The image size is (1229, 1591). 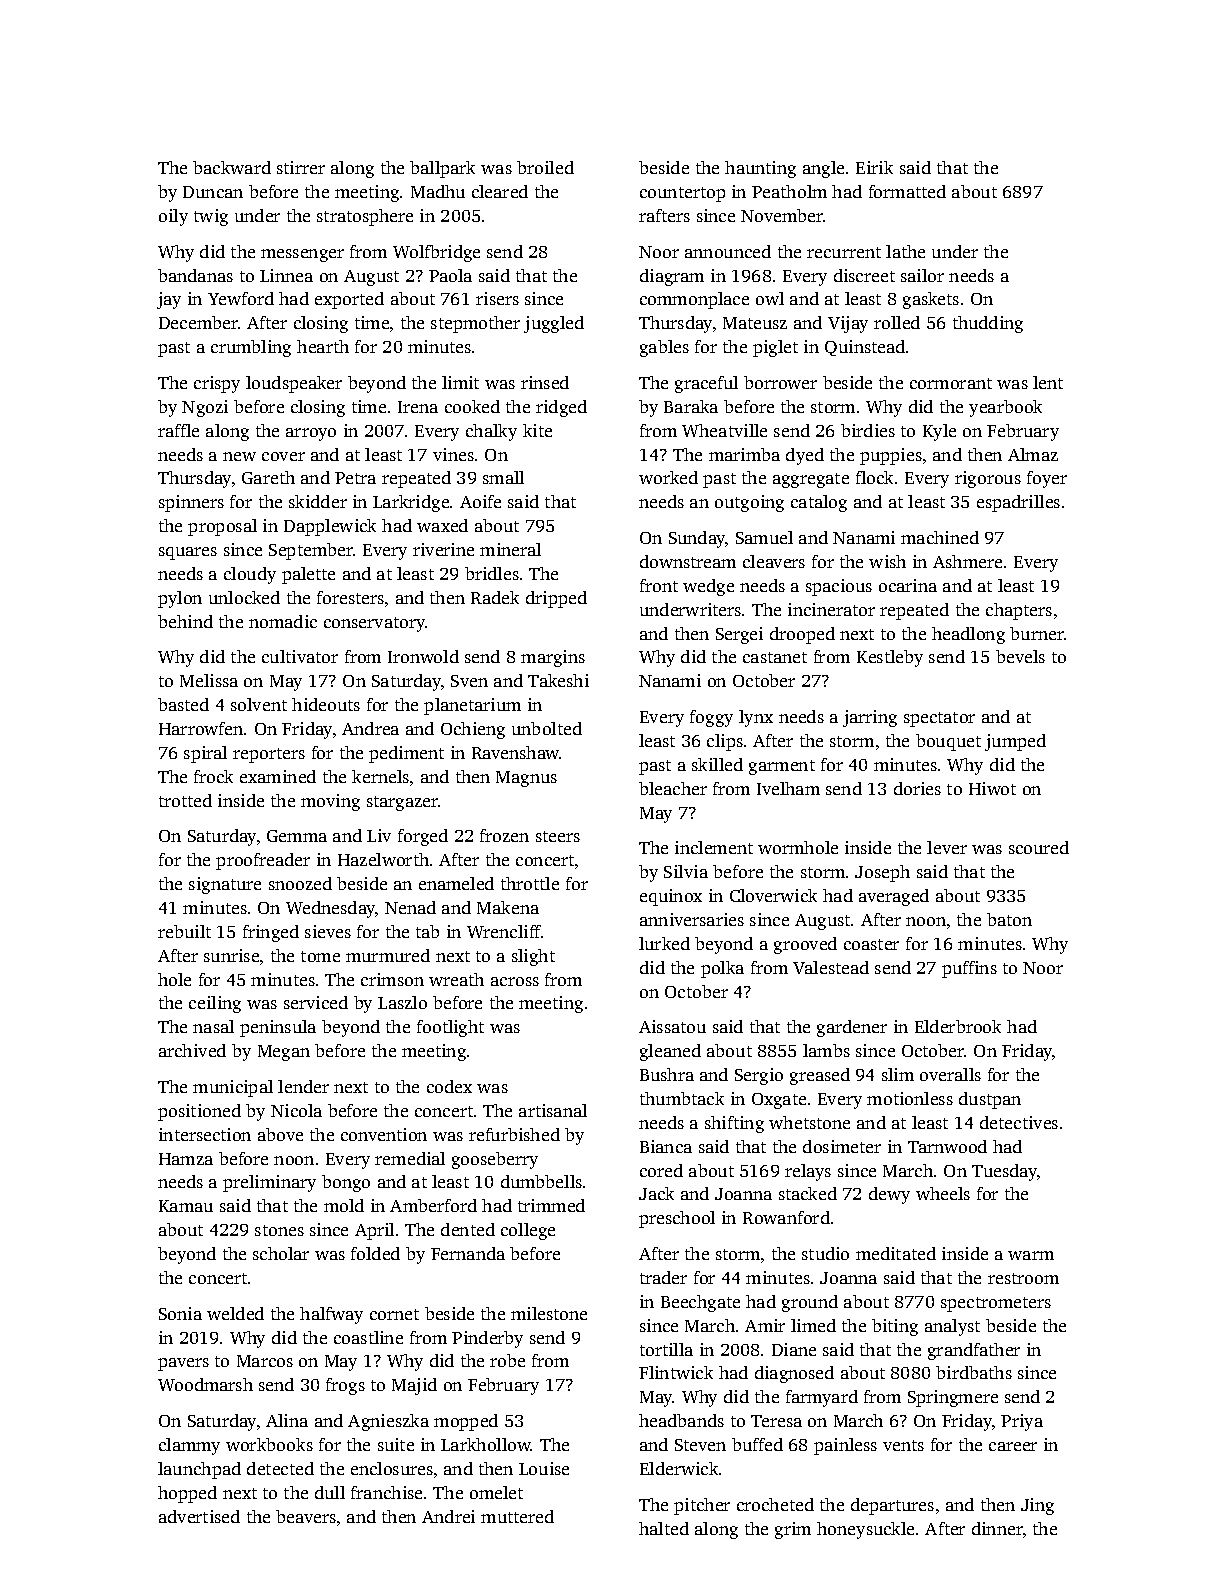 I want to click on gaskets, so click(x=931, y=300).
